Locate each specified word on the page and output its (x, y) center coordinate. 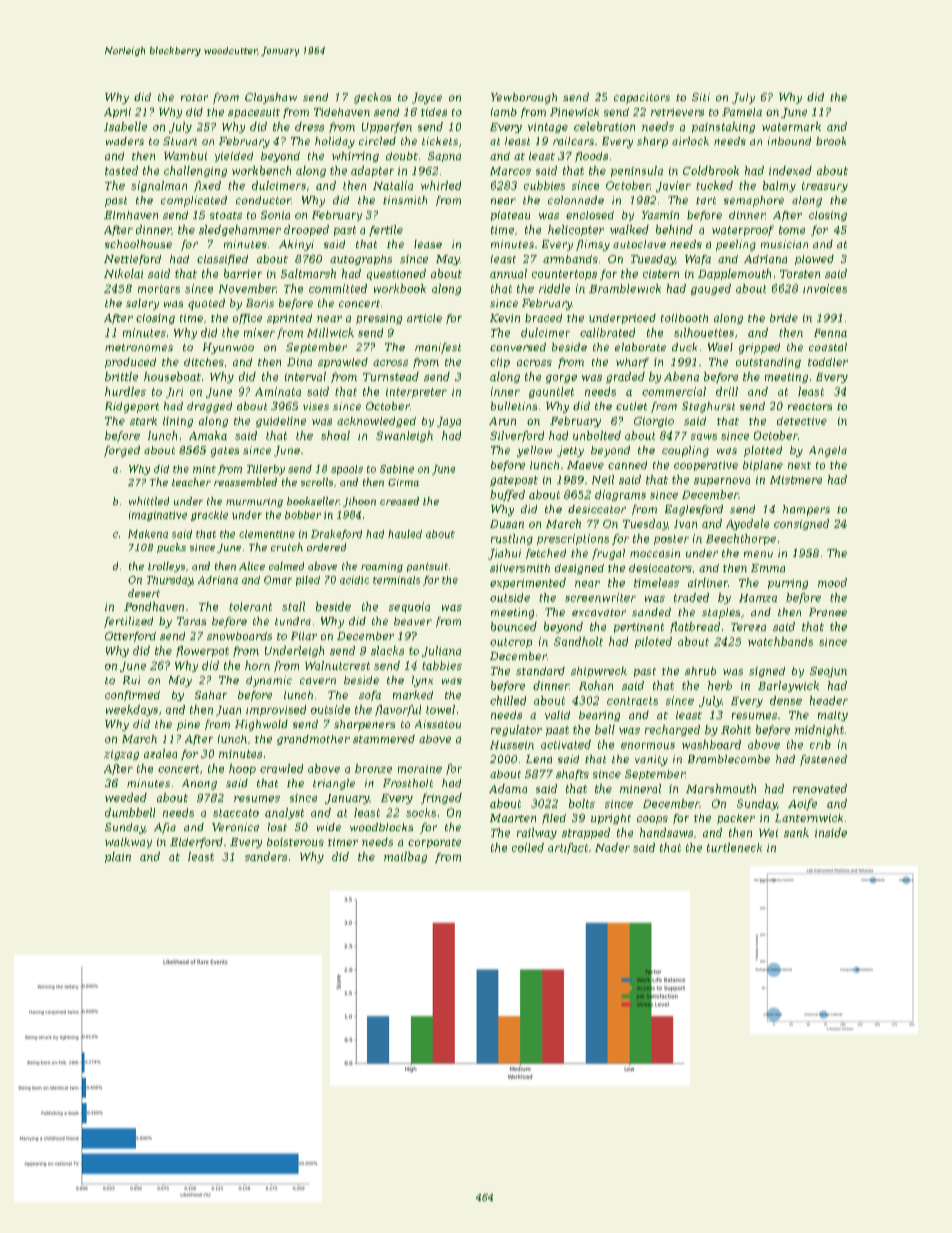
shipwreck (599, 672)
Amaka (208, 435)
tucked (714, 185)
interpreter (416, 393)
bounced (514, 626)
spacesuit (254, 113)
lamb (504, 112)
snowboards (239, 636)
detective (802, 421)
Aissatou (438, 724)
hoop (242, 769)
